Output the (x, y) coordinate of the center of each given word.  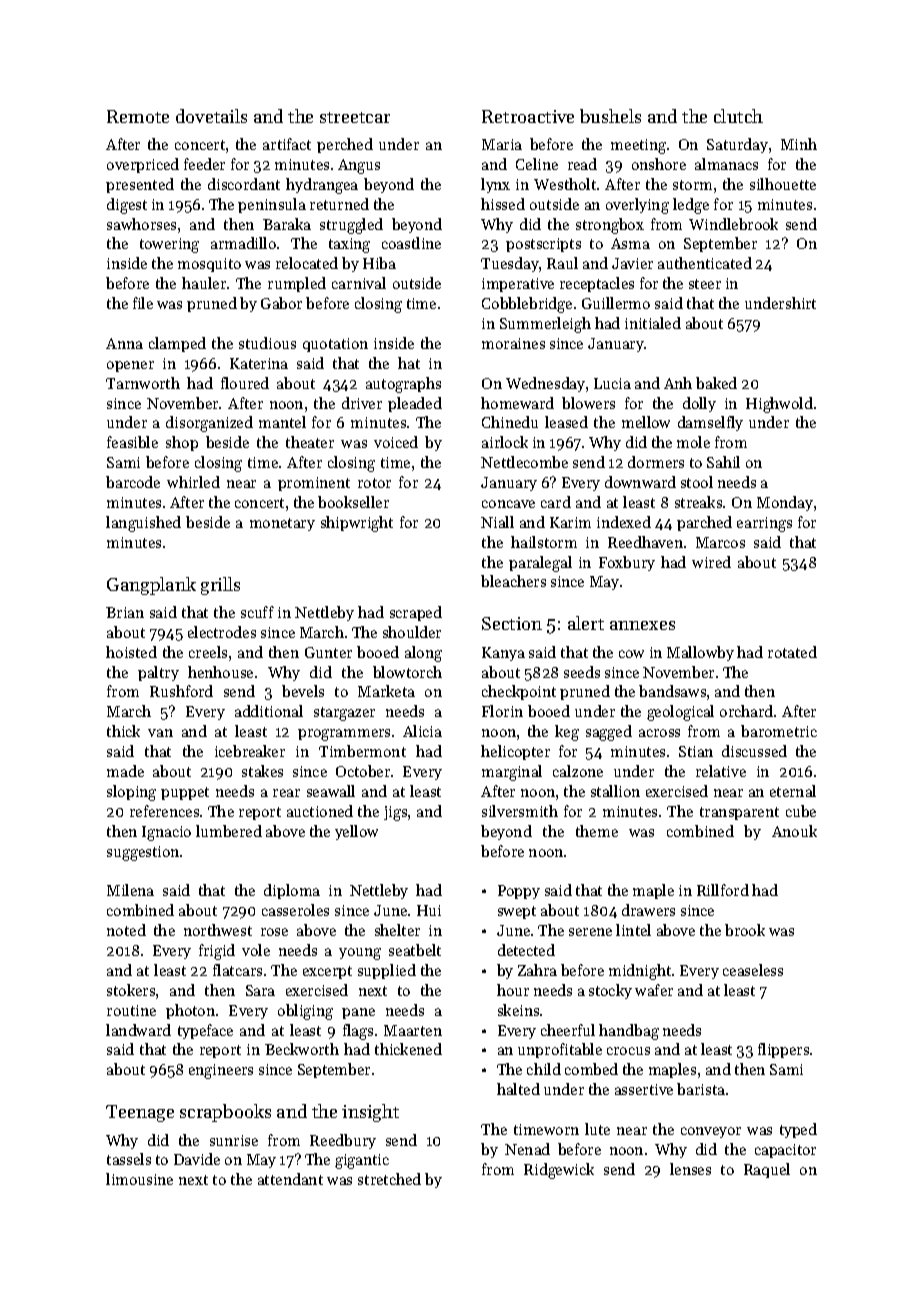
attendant (290, 1179)
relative (721, 771)
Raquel (767, 1170)
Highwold (779, 405)
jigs (395, 813)
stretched (389, 1179)
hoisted (131, 652)
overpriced (143, 165)
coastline (411, 243)
